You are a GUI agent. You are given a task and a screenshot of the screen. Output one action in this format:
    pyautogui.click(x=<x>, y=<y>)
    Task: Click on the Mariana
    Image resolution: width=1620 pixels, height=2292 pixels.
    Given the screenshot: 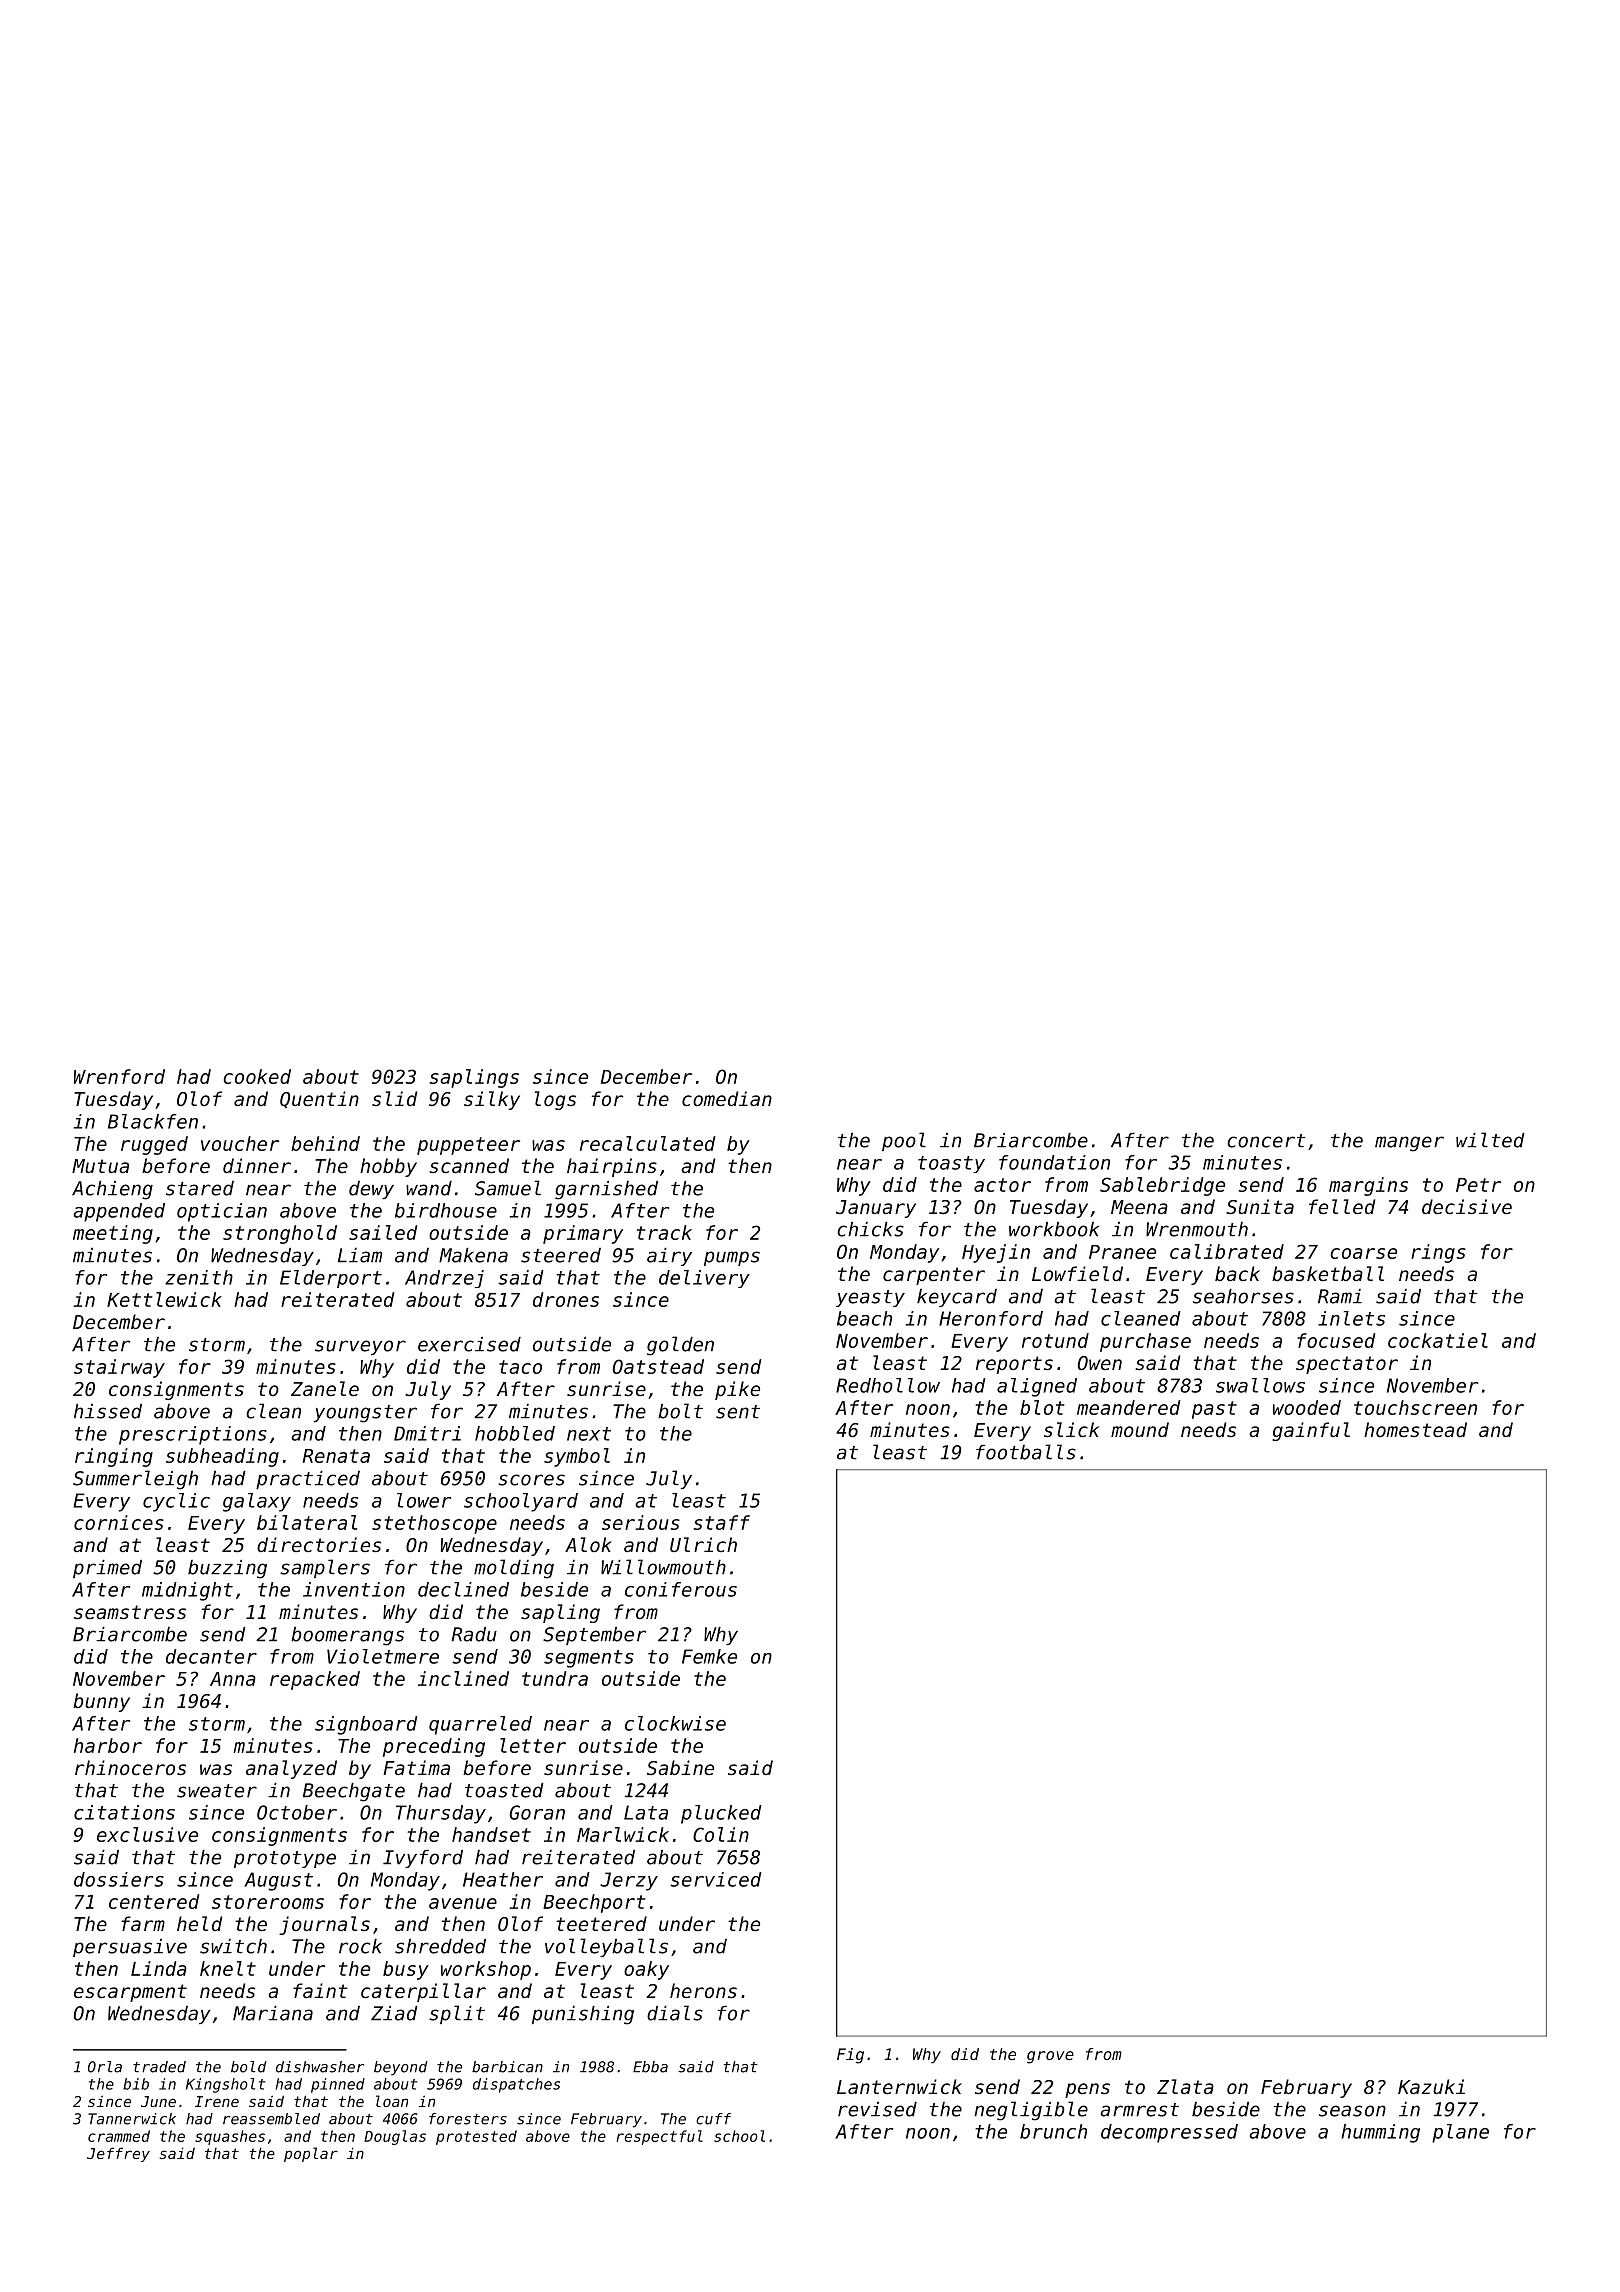 What is the action you would take?
    pyautogui.click(x=273, y=2013)
